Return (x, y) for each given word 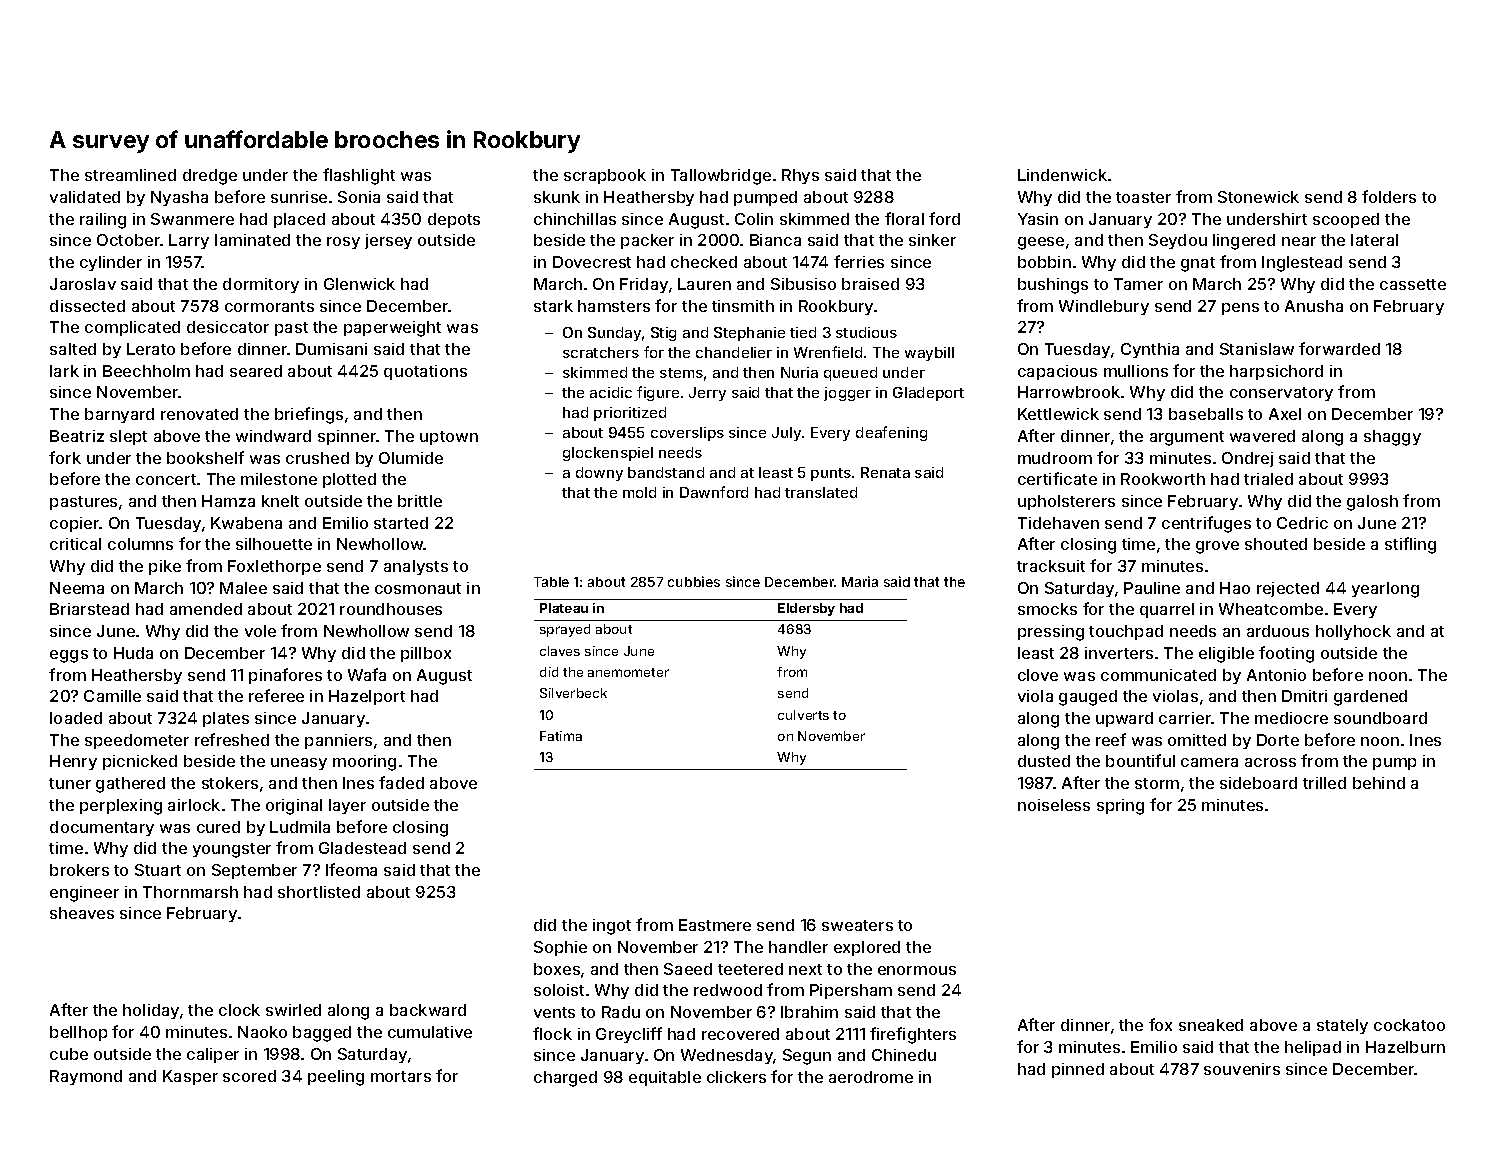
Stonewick (1258, 197)
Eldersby (806, 609)
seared (256, 371)
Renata (885, 472)
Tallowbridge (721, 177)
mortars (401, 1076)
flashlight (359, 176)
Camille (112, 696)
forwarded (1339, 348)
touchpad (1126, 632)
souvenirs (1242, 1069)
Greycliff (629, 1035)
